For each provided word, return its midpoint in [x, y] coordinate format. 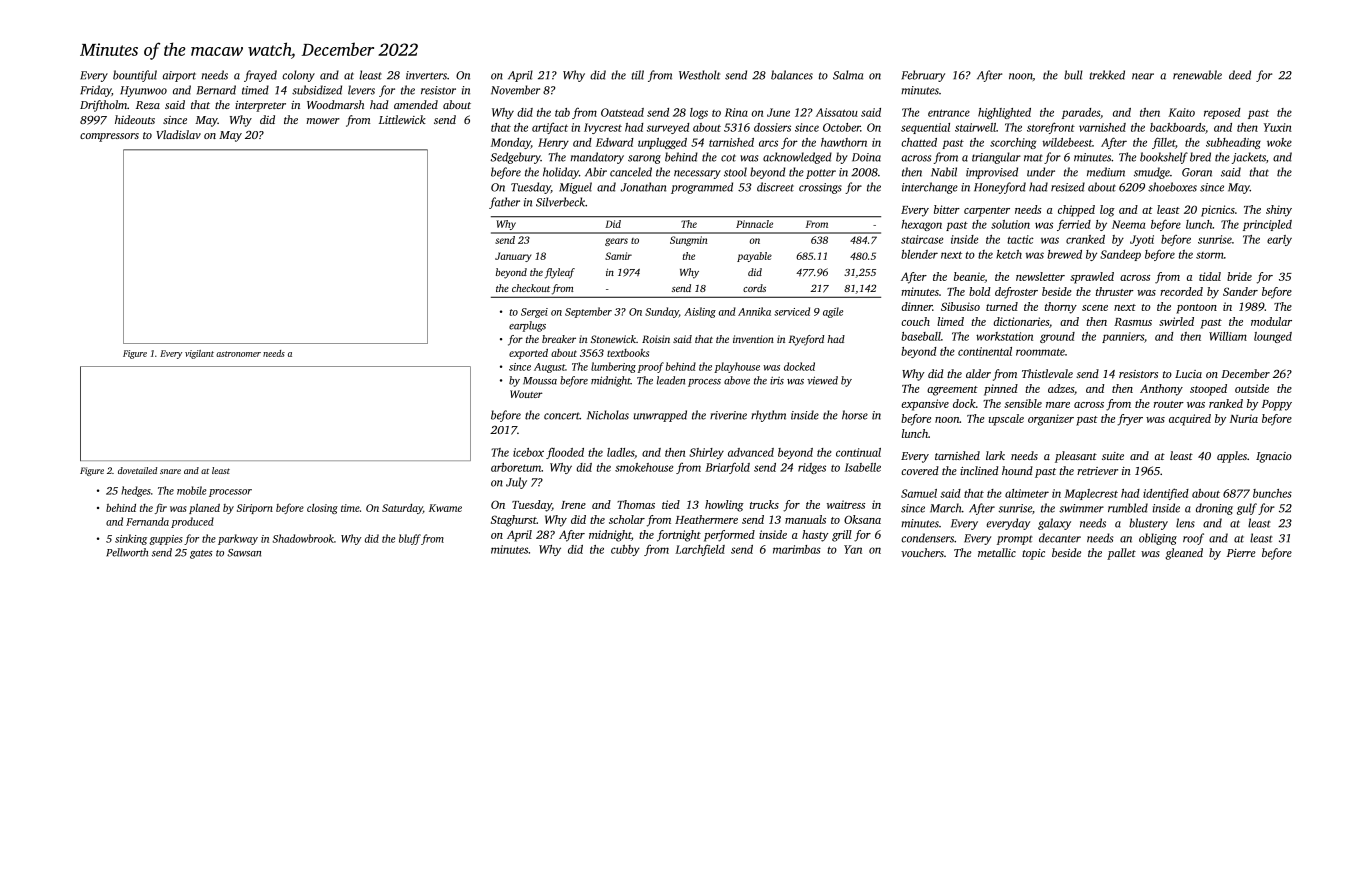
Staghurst [514, 521]
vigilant [199, 354]
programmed [702, 188]
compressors [109, 137]
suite [1113, 456]
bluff [410, 539]
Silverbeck [560, 202]
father [504, 203]
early [1279, 240]
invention [753, 339]
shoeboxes [1172, 187]
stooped [1208, 390]
